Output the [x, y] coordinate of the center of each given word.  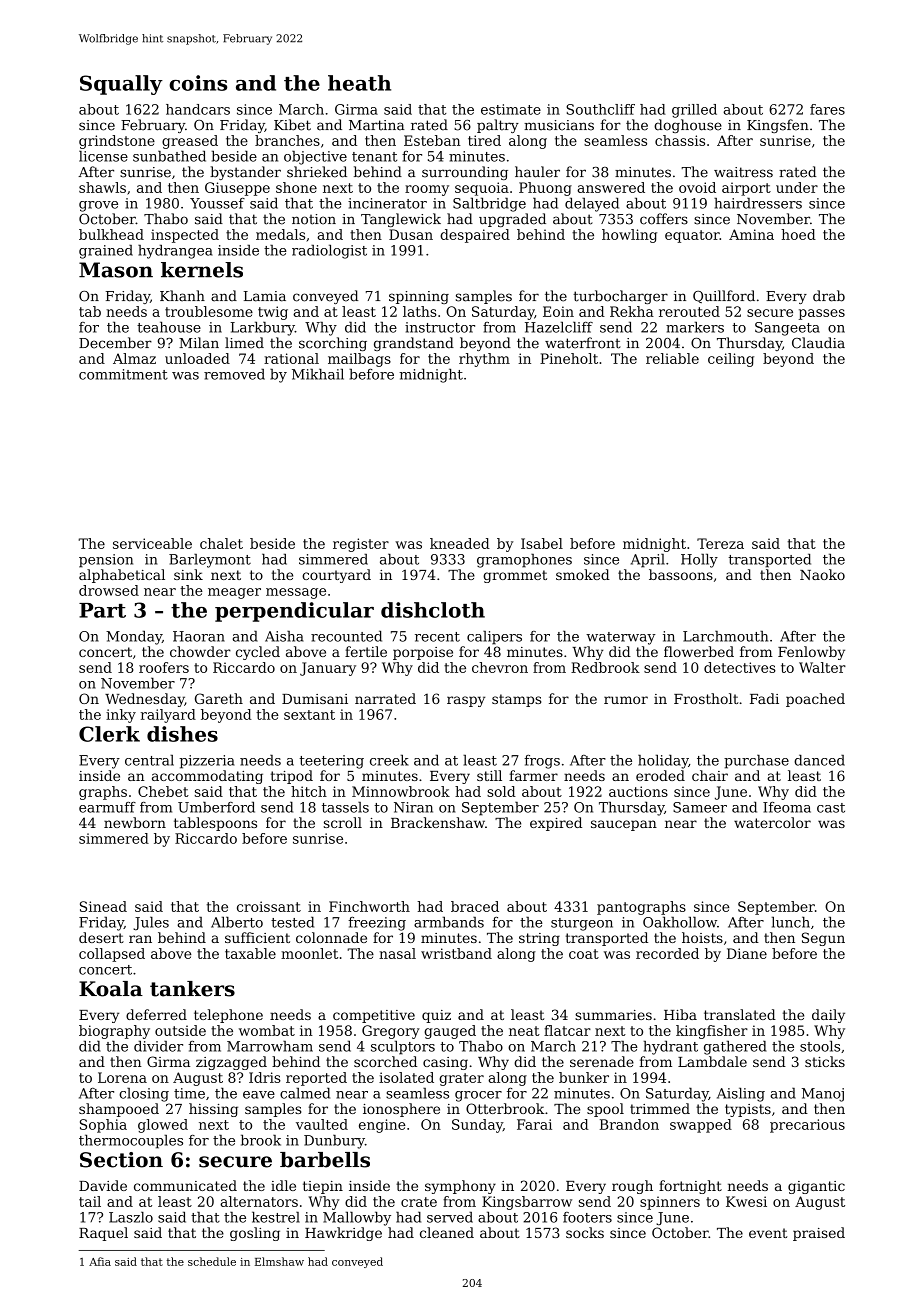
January [328, 669]
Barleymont [210, 560]
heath [359, 83]
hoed [798, 234]
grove [98, 206]
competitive [374, 1016]
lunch [791, 922]
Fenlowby [811, 653]
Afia [100, 1261]
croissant [269, 906]
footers [587, 1217]
